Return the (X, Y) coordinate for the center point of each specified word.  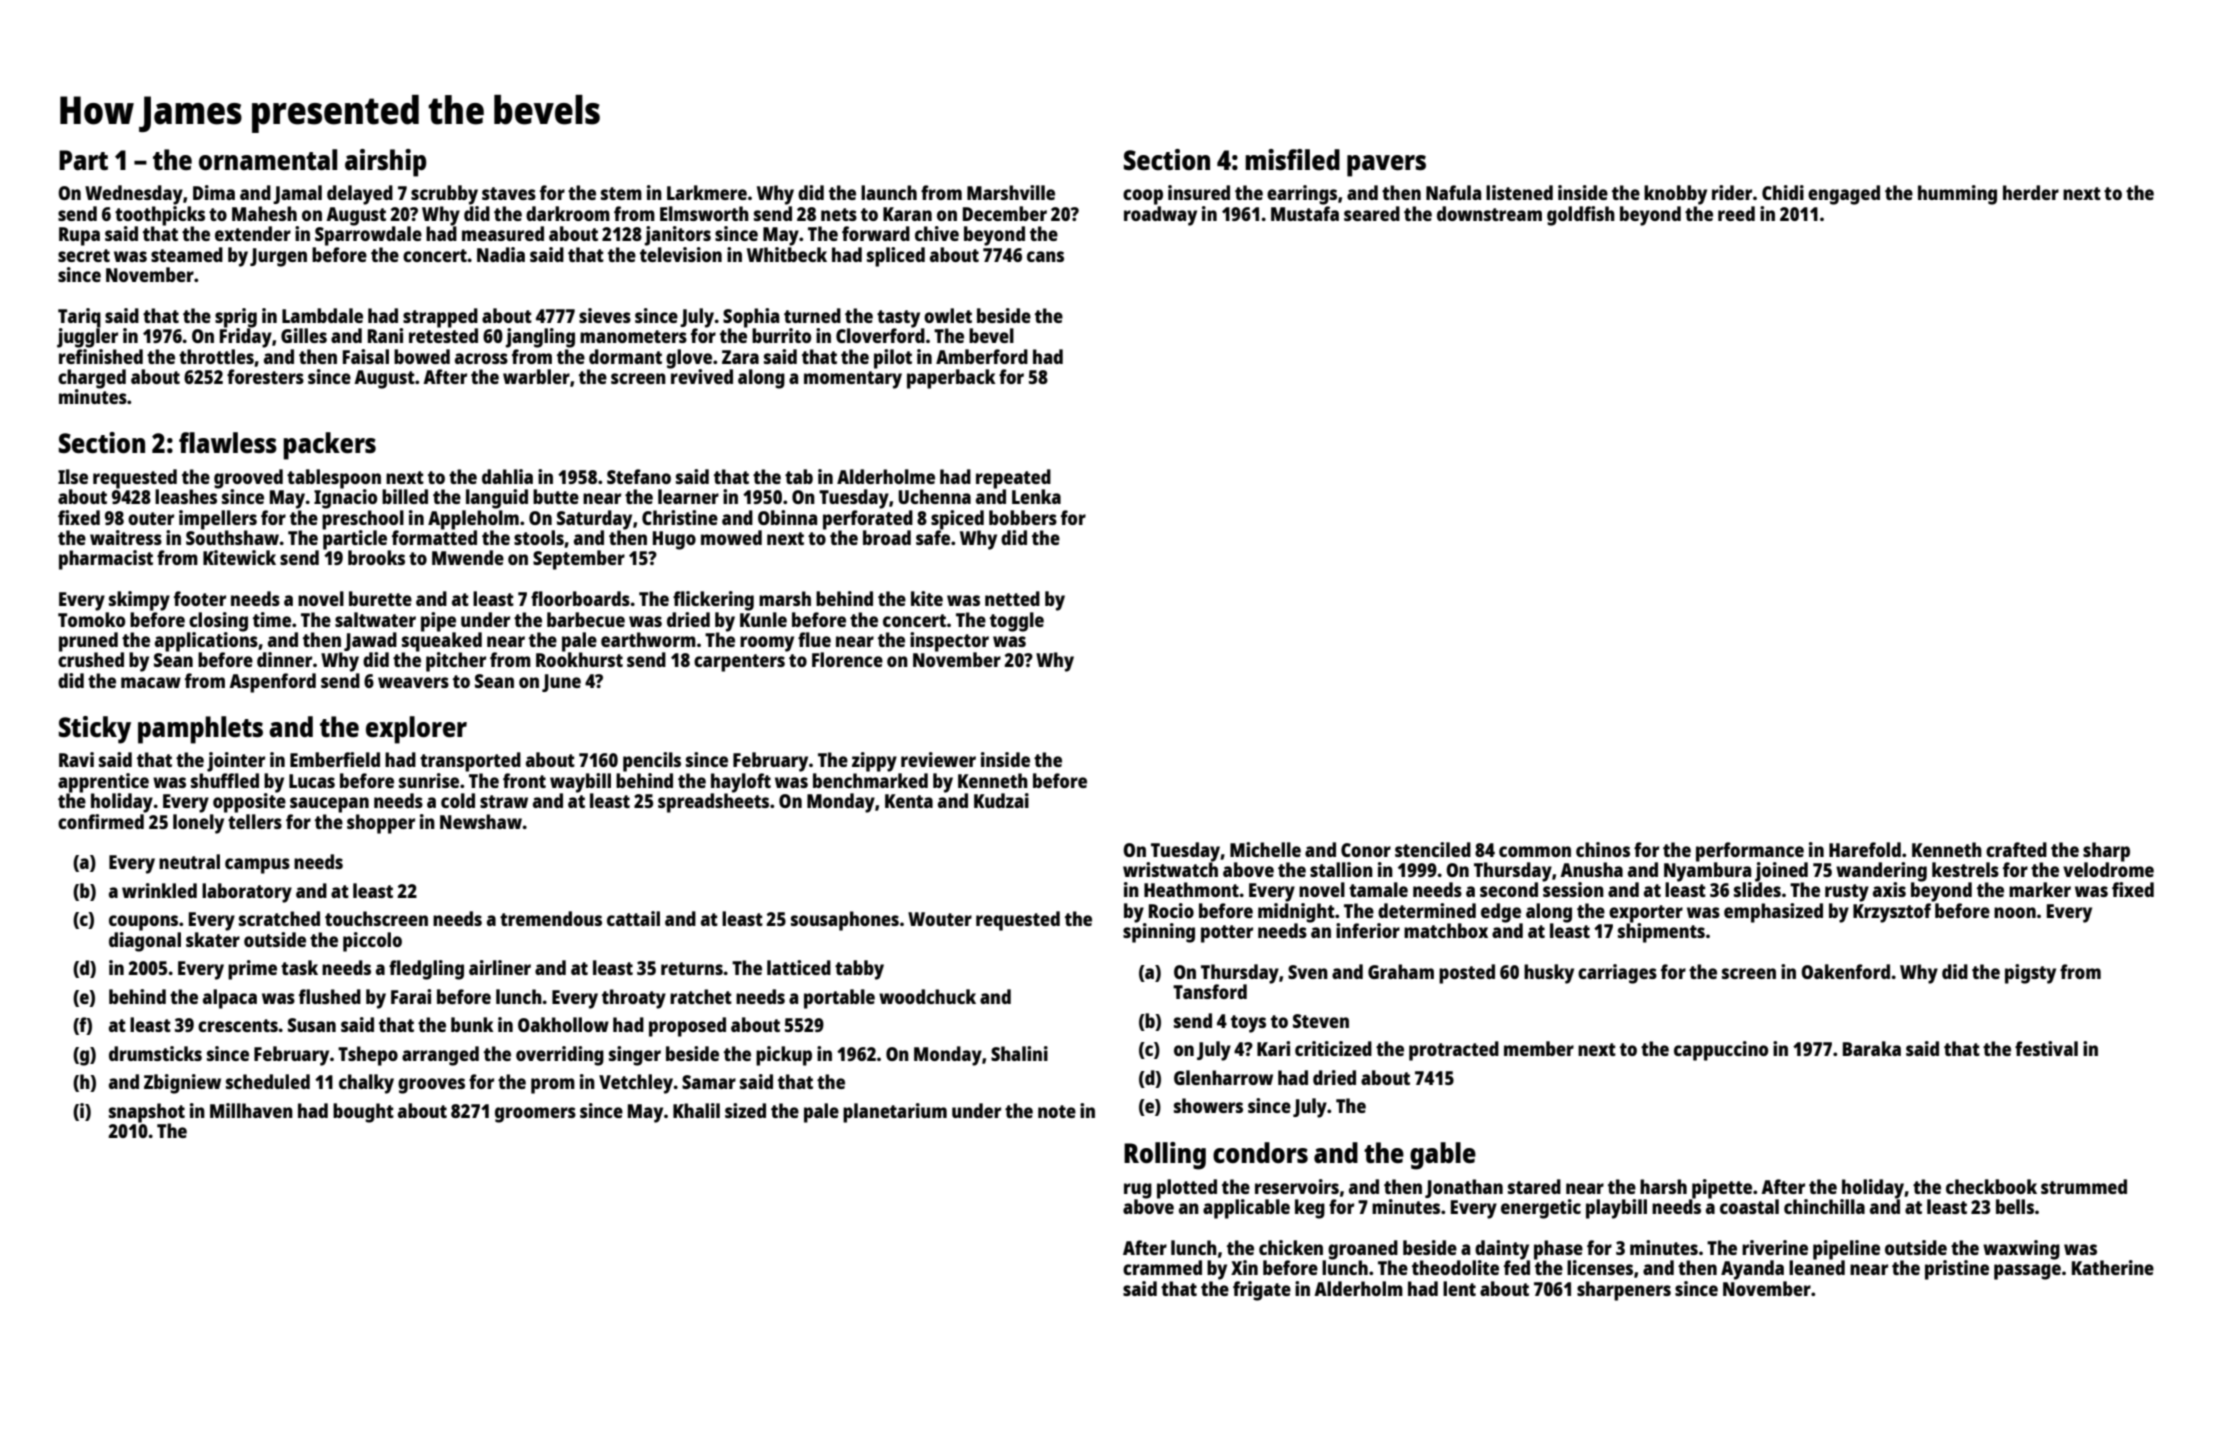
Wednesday (134, 195)
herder (2031, 192)
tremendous (551, 918)
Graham (1401, 971)
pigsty (2030, 974)
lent (1459, 1288)
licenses (1600, 1267)
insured (1199, 192)
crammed (1162, 1267)
